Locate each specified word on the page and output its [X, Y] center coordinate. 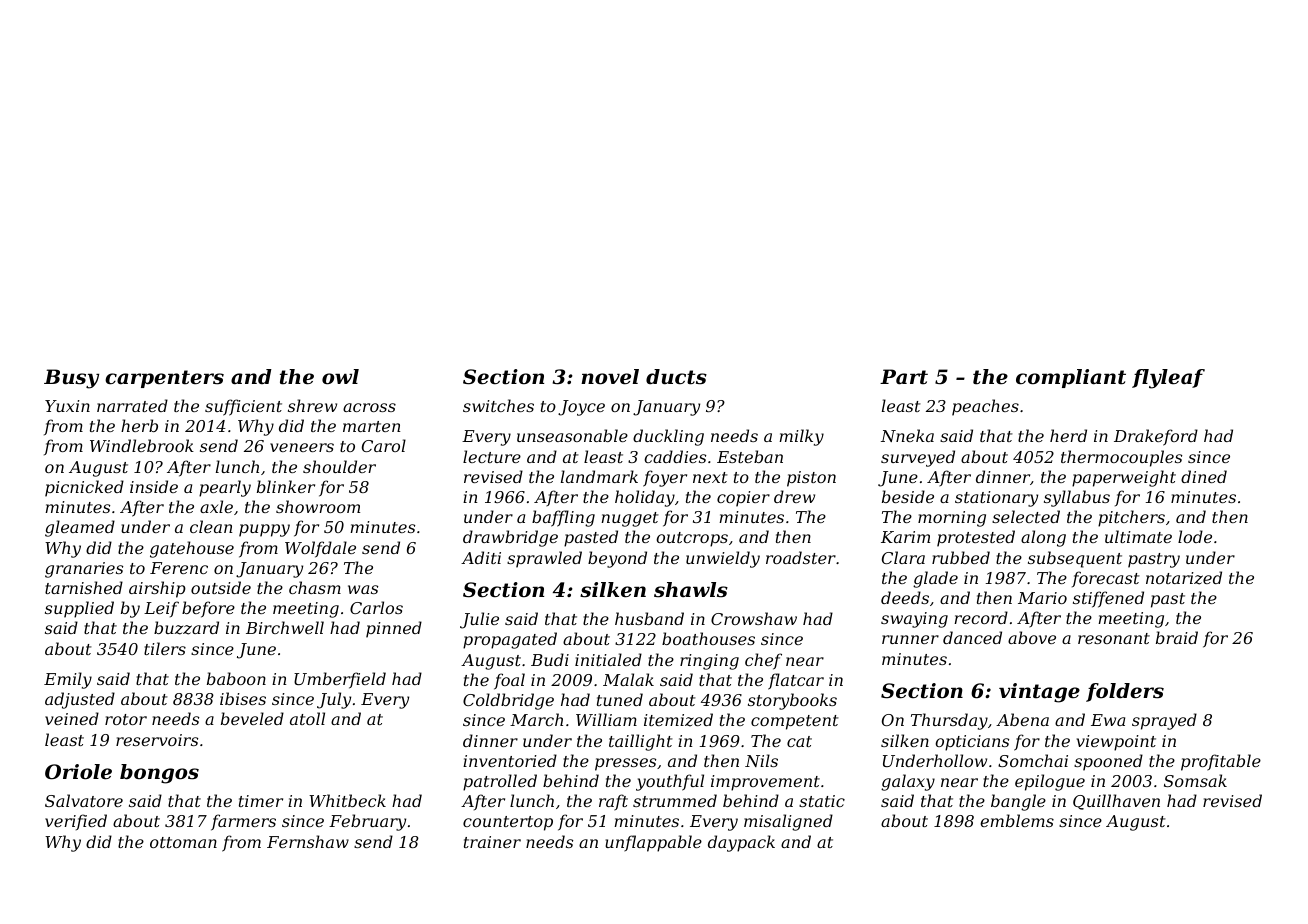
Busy [71, 379]
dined [1204, 476]
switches [498, 405]
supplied [79, 609]
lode [1195, 536]
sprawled [544, 559]
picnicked [84, 488]
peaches [985, 407]
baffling [563, 518]
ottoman [183, 842]
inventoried [510, 760]
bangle [1018, 802]
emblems [1017, 820]
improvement [765, 783]
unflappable [653, 843]
